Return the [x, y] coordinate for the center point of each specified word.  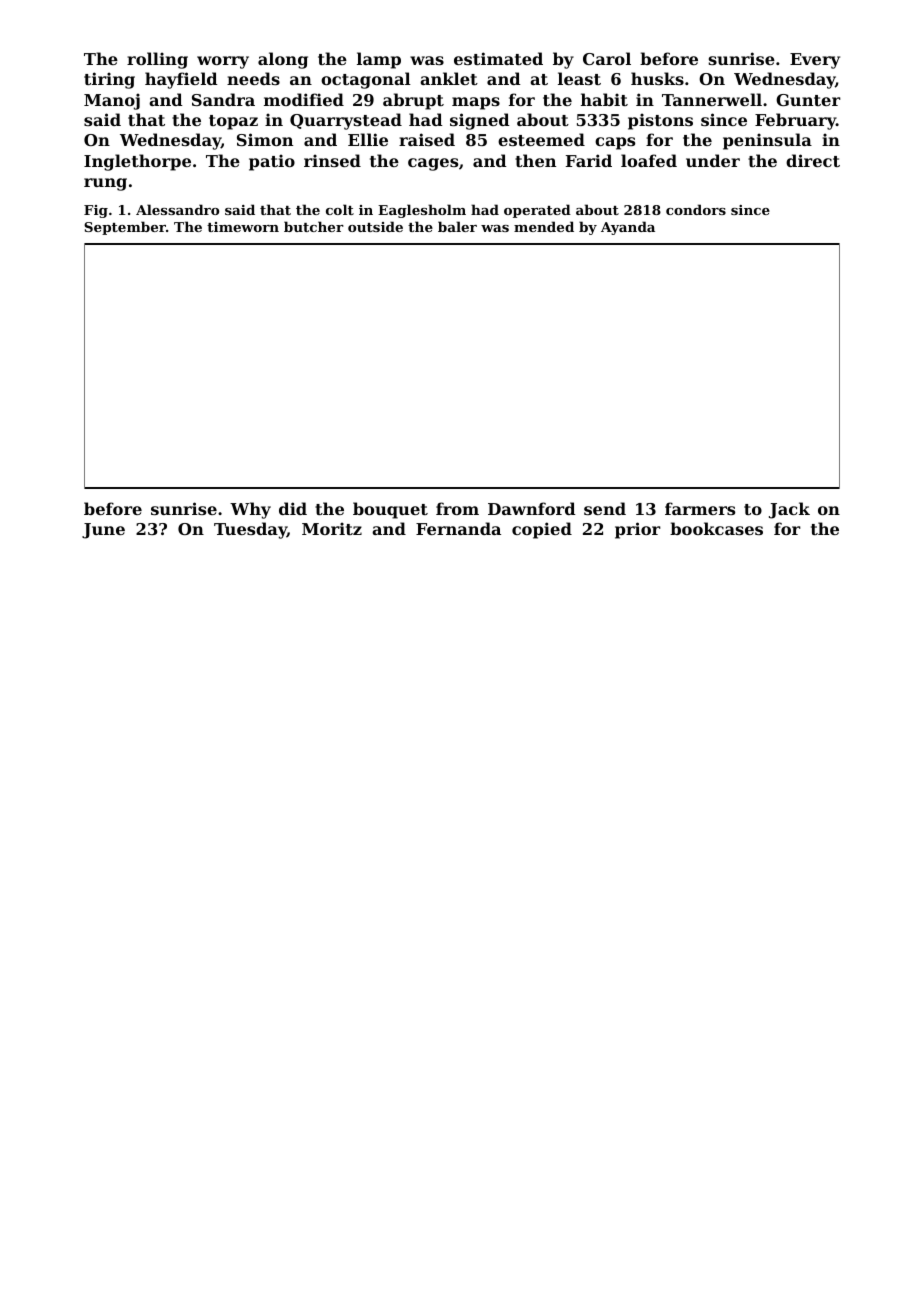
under [713, 160]
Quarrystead [346, 121]
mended [544, 226]
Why [250, 510]
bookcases [716, 528]
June [103, 531]
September [125, 228]
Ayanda [628, 228]
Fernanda [458, 528]
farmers [700, 508]
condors [696, 209]
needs [253, 78]
